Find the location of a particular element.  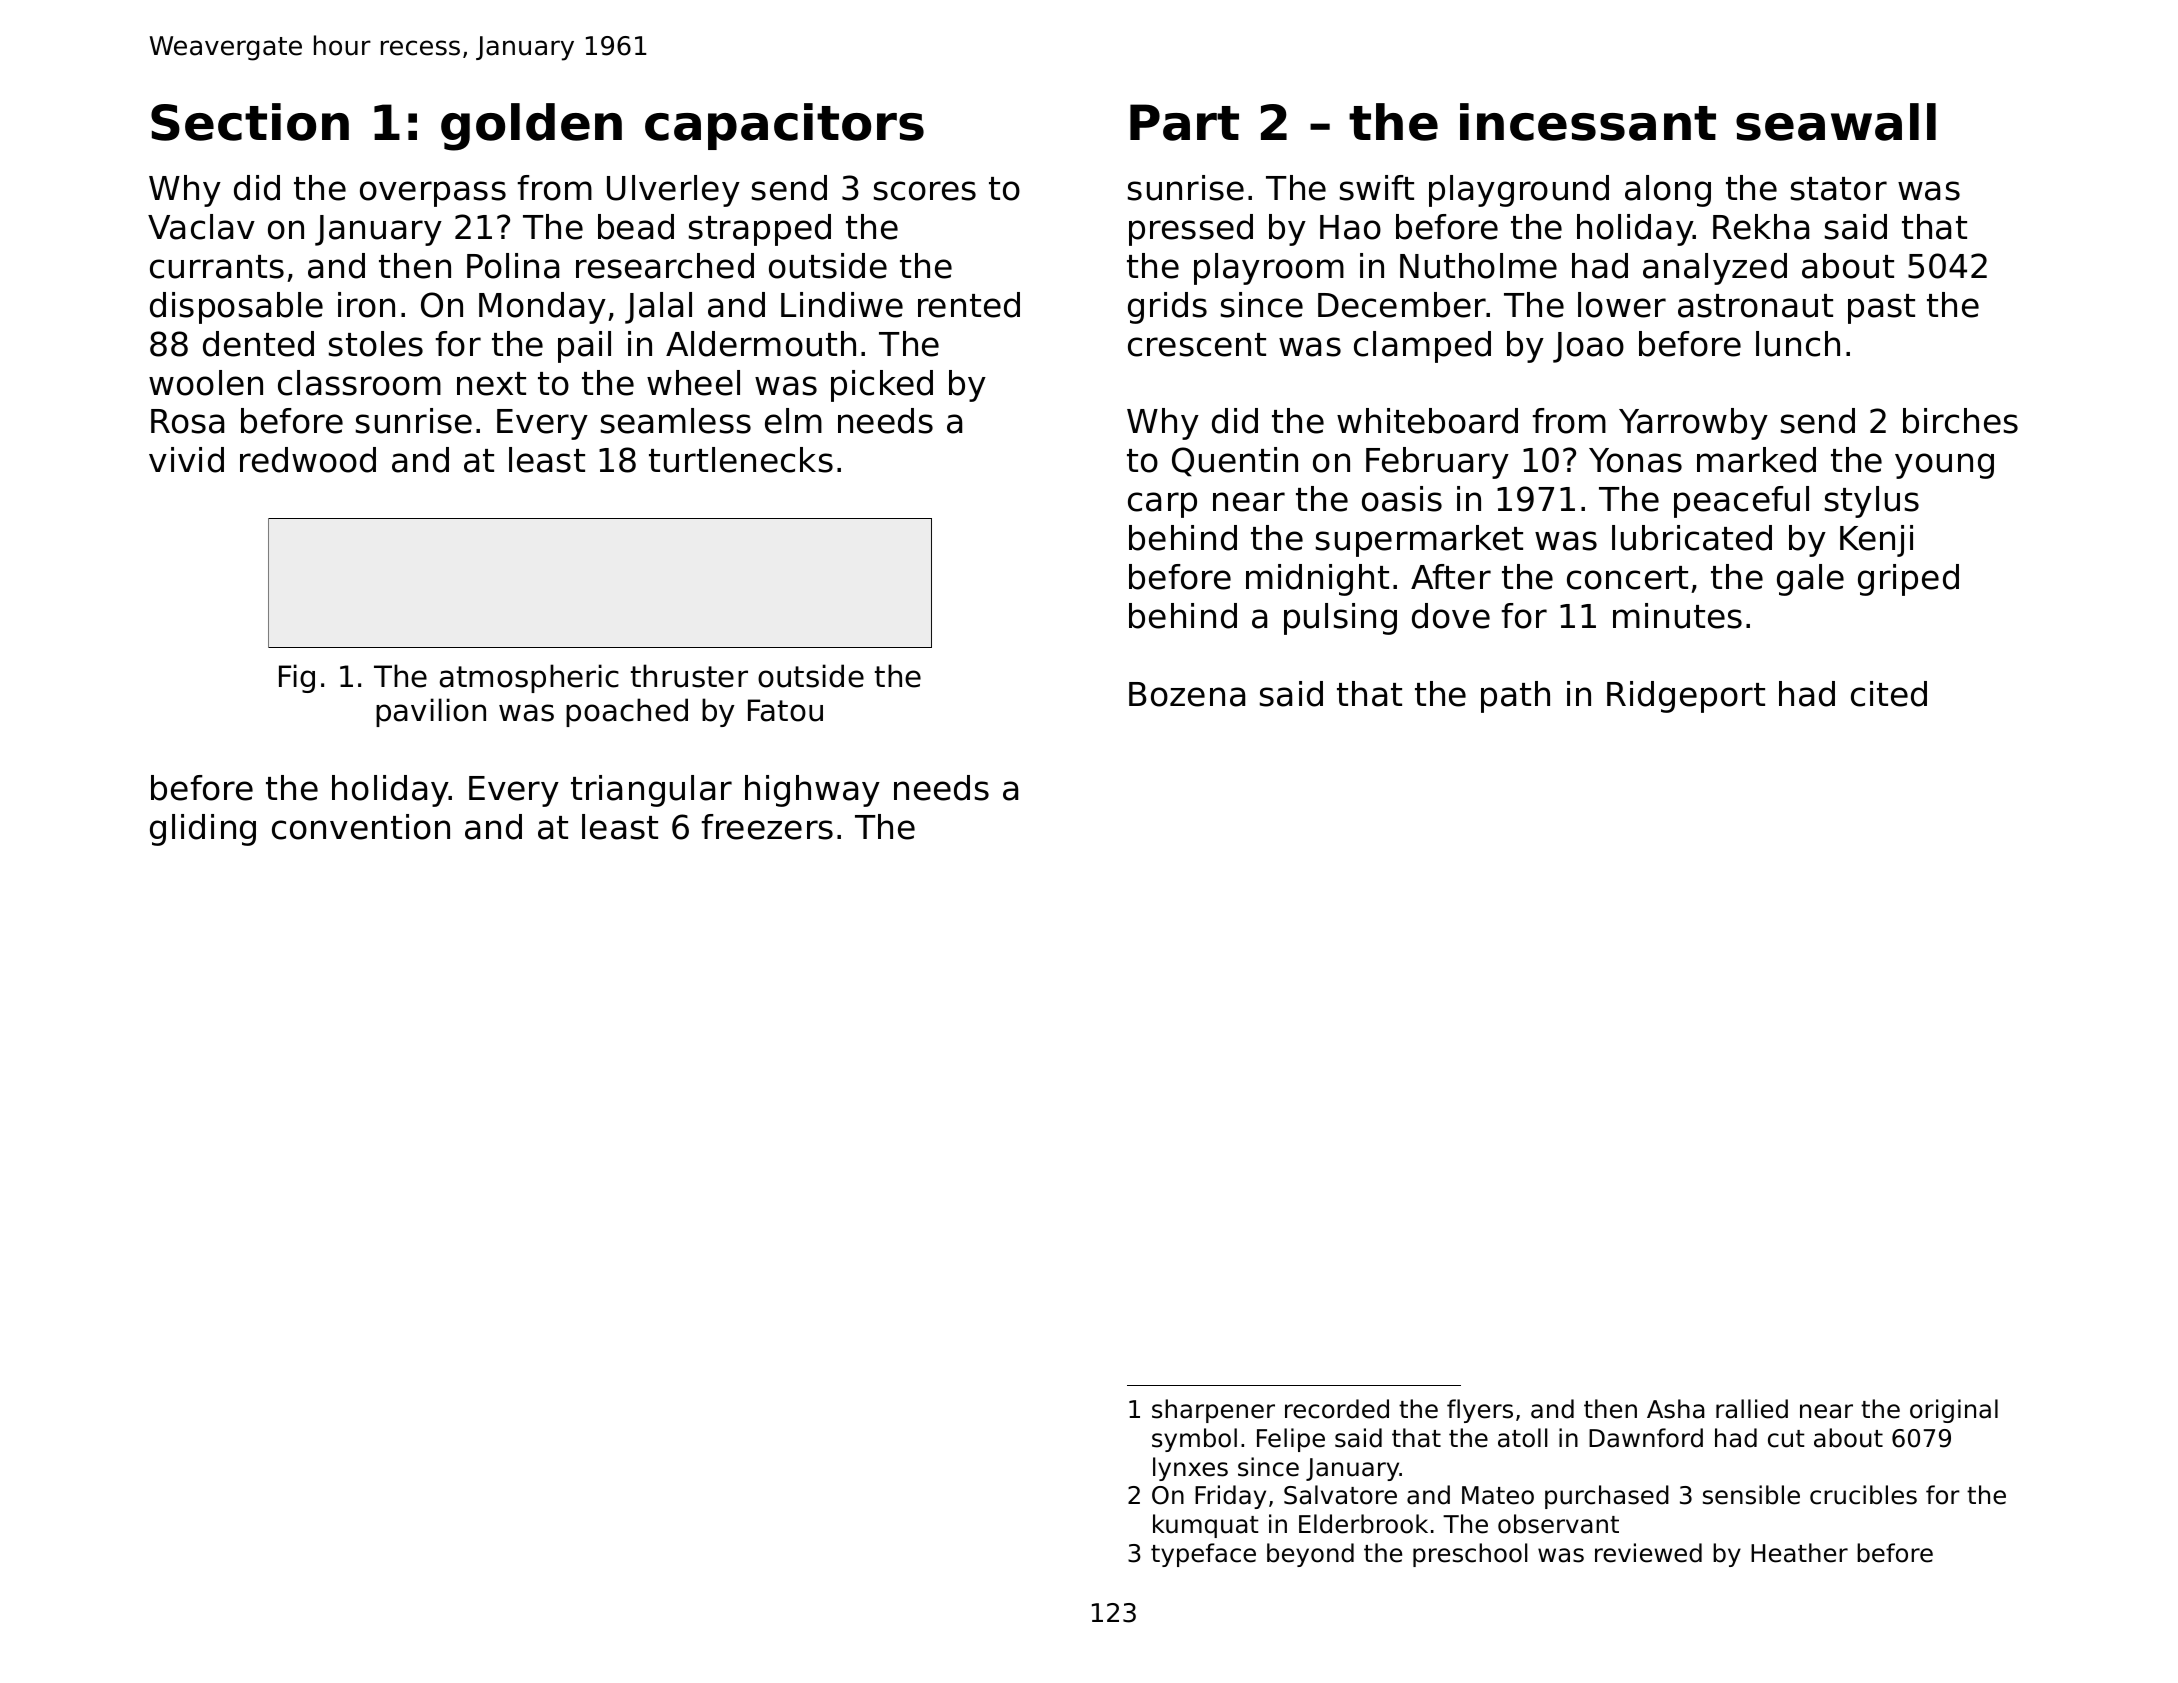

original is located at coordinates (1954, 1411).
